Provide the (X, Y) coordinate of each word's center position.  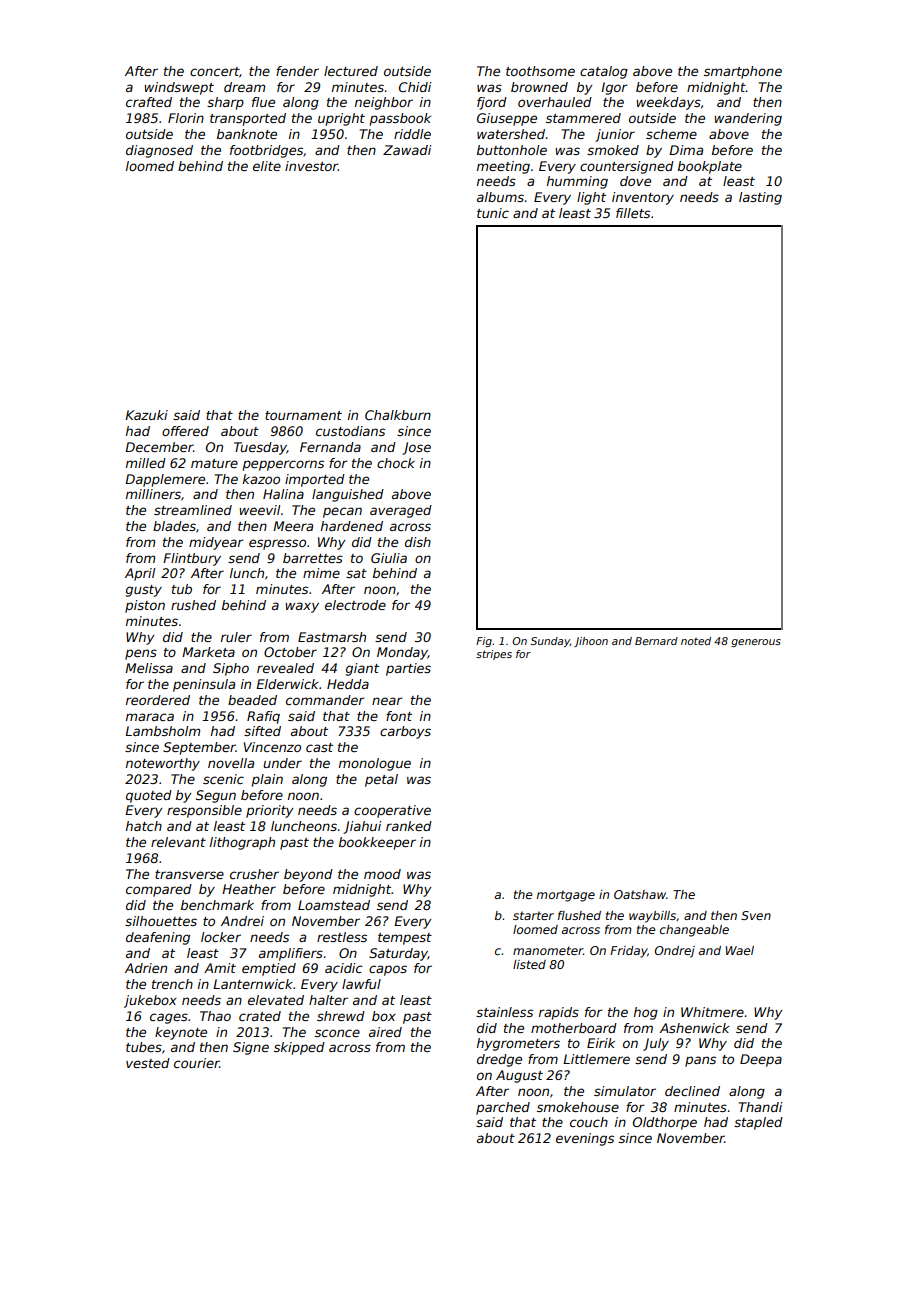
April (140, 574)
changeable (694, 931)
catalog (604, 72)
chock (396, 463)
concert (214, 71)
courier (197, 1063)
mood (382, 874)
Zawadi (407, 150)
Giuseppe (507, 119)
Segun (216, 796)
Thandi (760, 1107)
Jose (416, 448)
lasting (760, 198)
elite (267, 166)
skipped (299, 1048)
